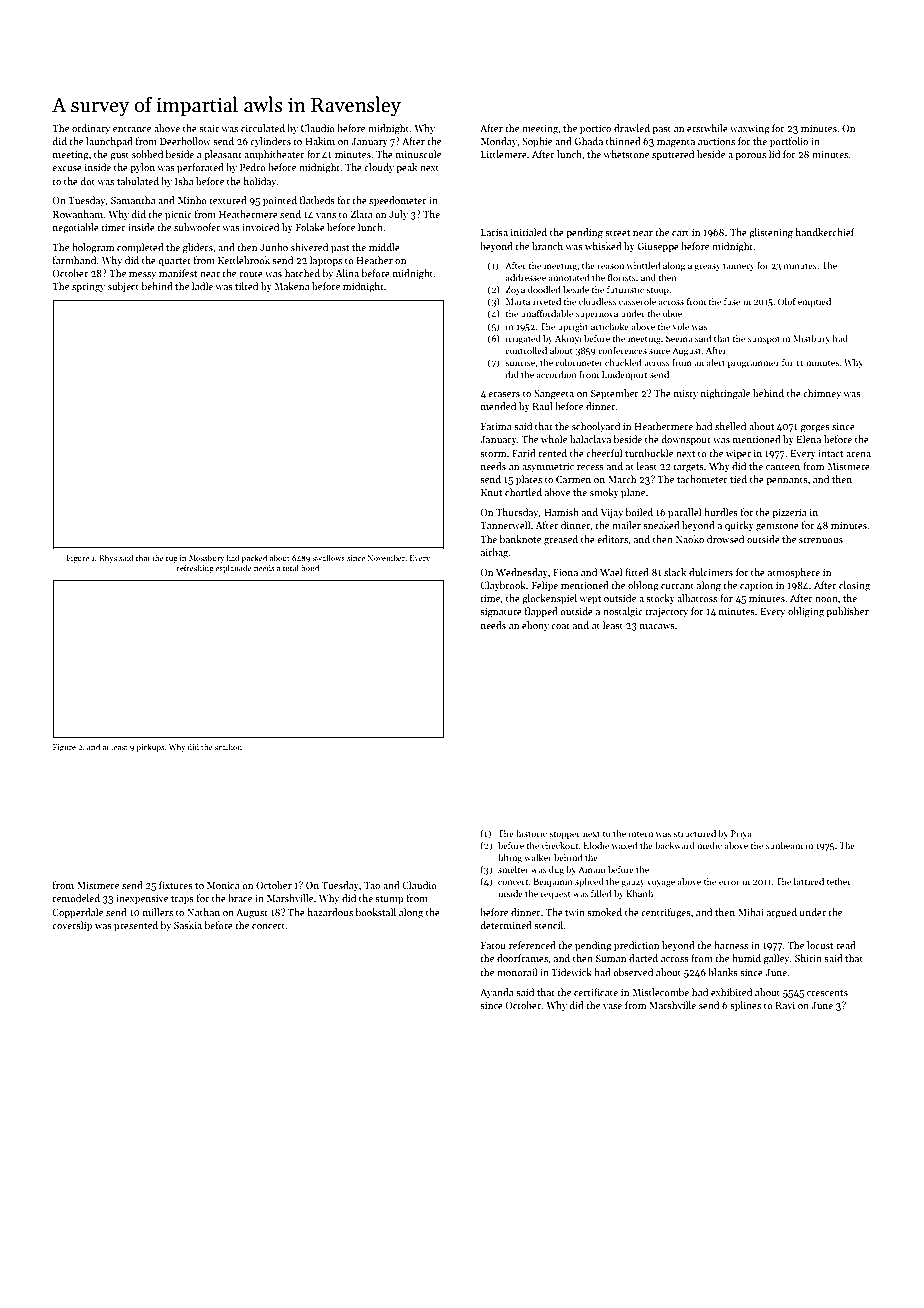  What do you see at coordinates (657, 626) in the screenshot?
I see `macaws` at bounding box center [657, 626].
